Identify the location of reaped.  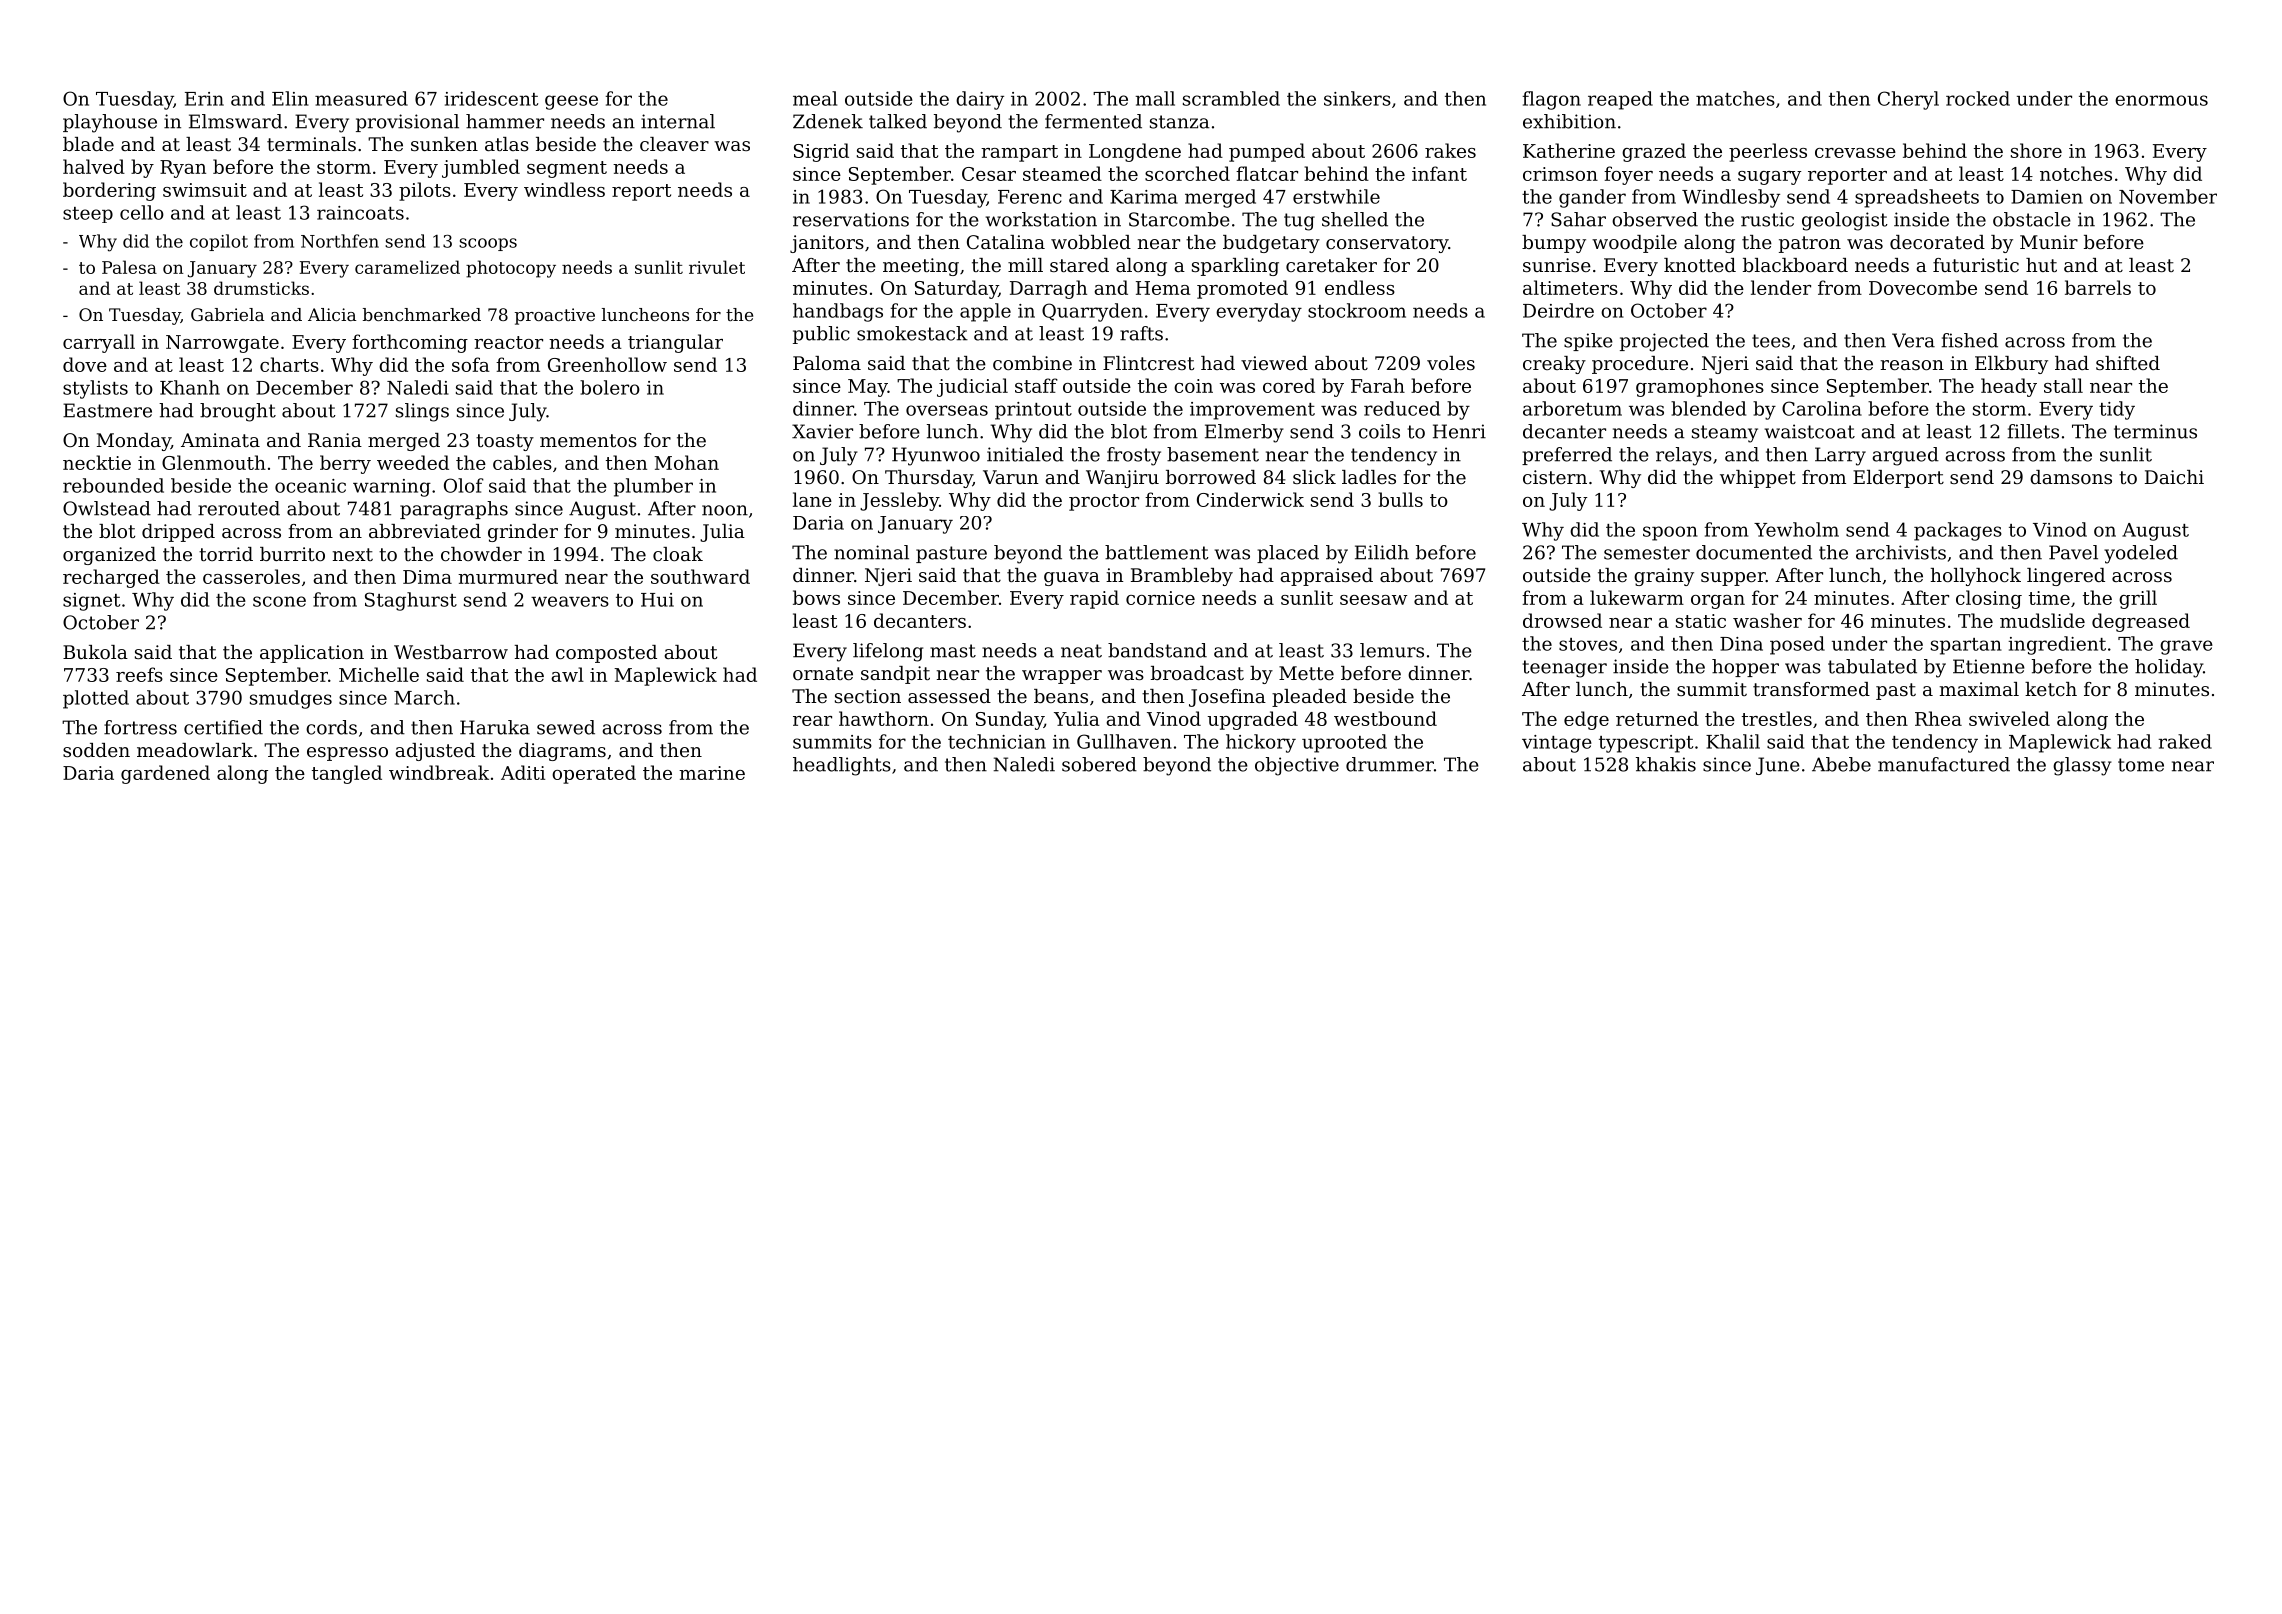
(1620, 100).
